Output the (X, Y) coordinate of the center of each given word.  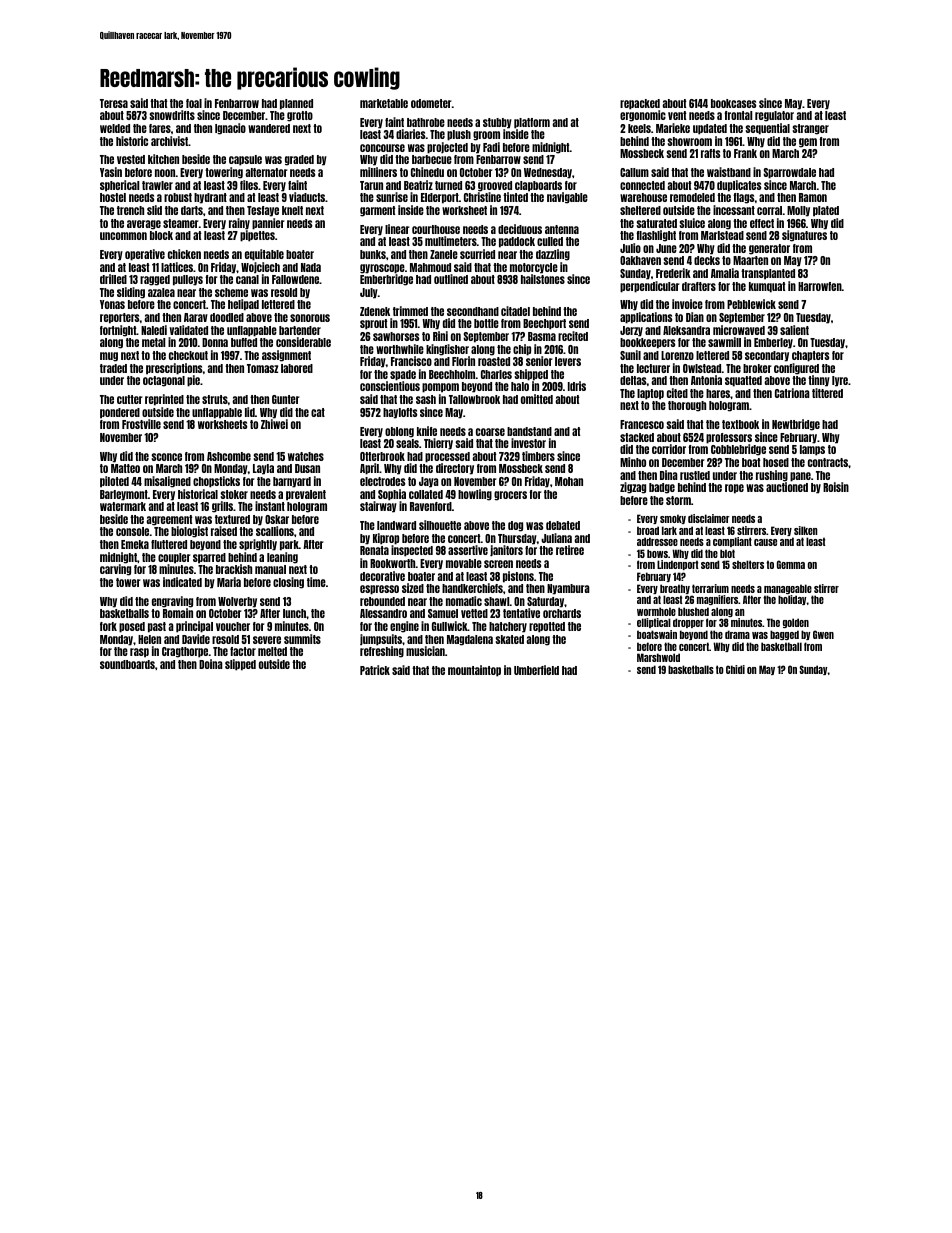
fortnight (118, 331)
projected (447, 148)
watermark (123, 506)
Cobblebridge (738, 450)
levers (568, 361)
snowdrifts (172, 115)
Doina (211, 664)
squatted (743, 381)
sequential (767, 129)
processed (447, 457)
